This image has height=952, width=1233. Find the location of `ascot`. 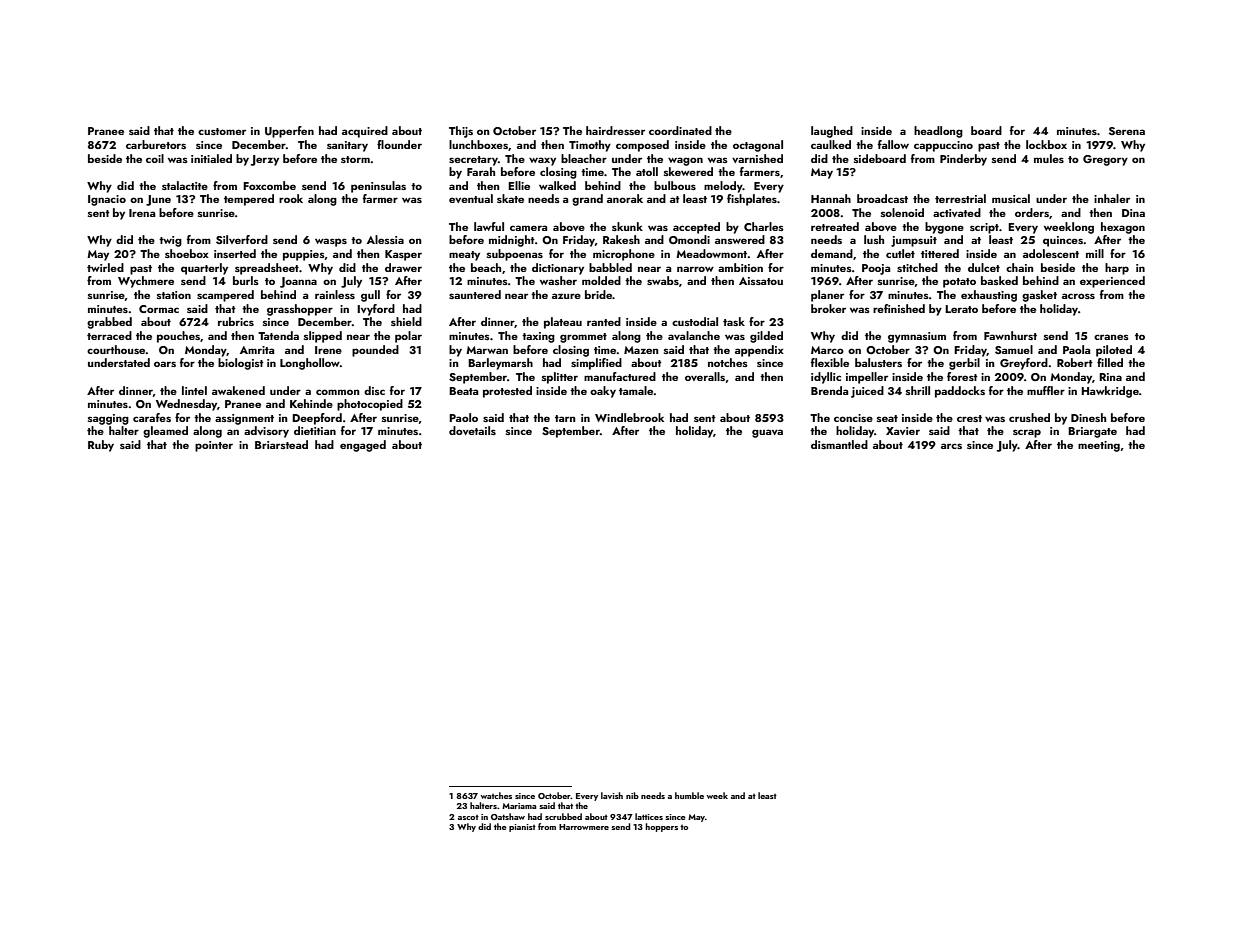

ascot is located at coordinates (468, 817).
